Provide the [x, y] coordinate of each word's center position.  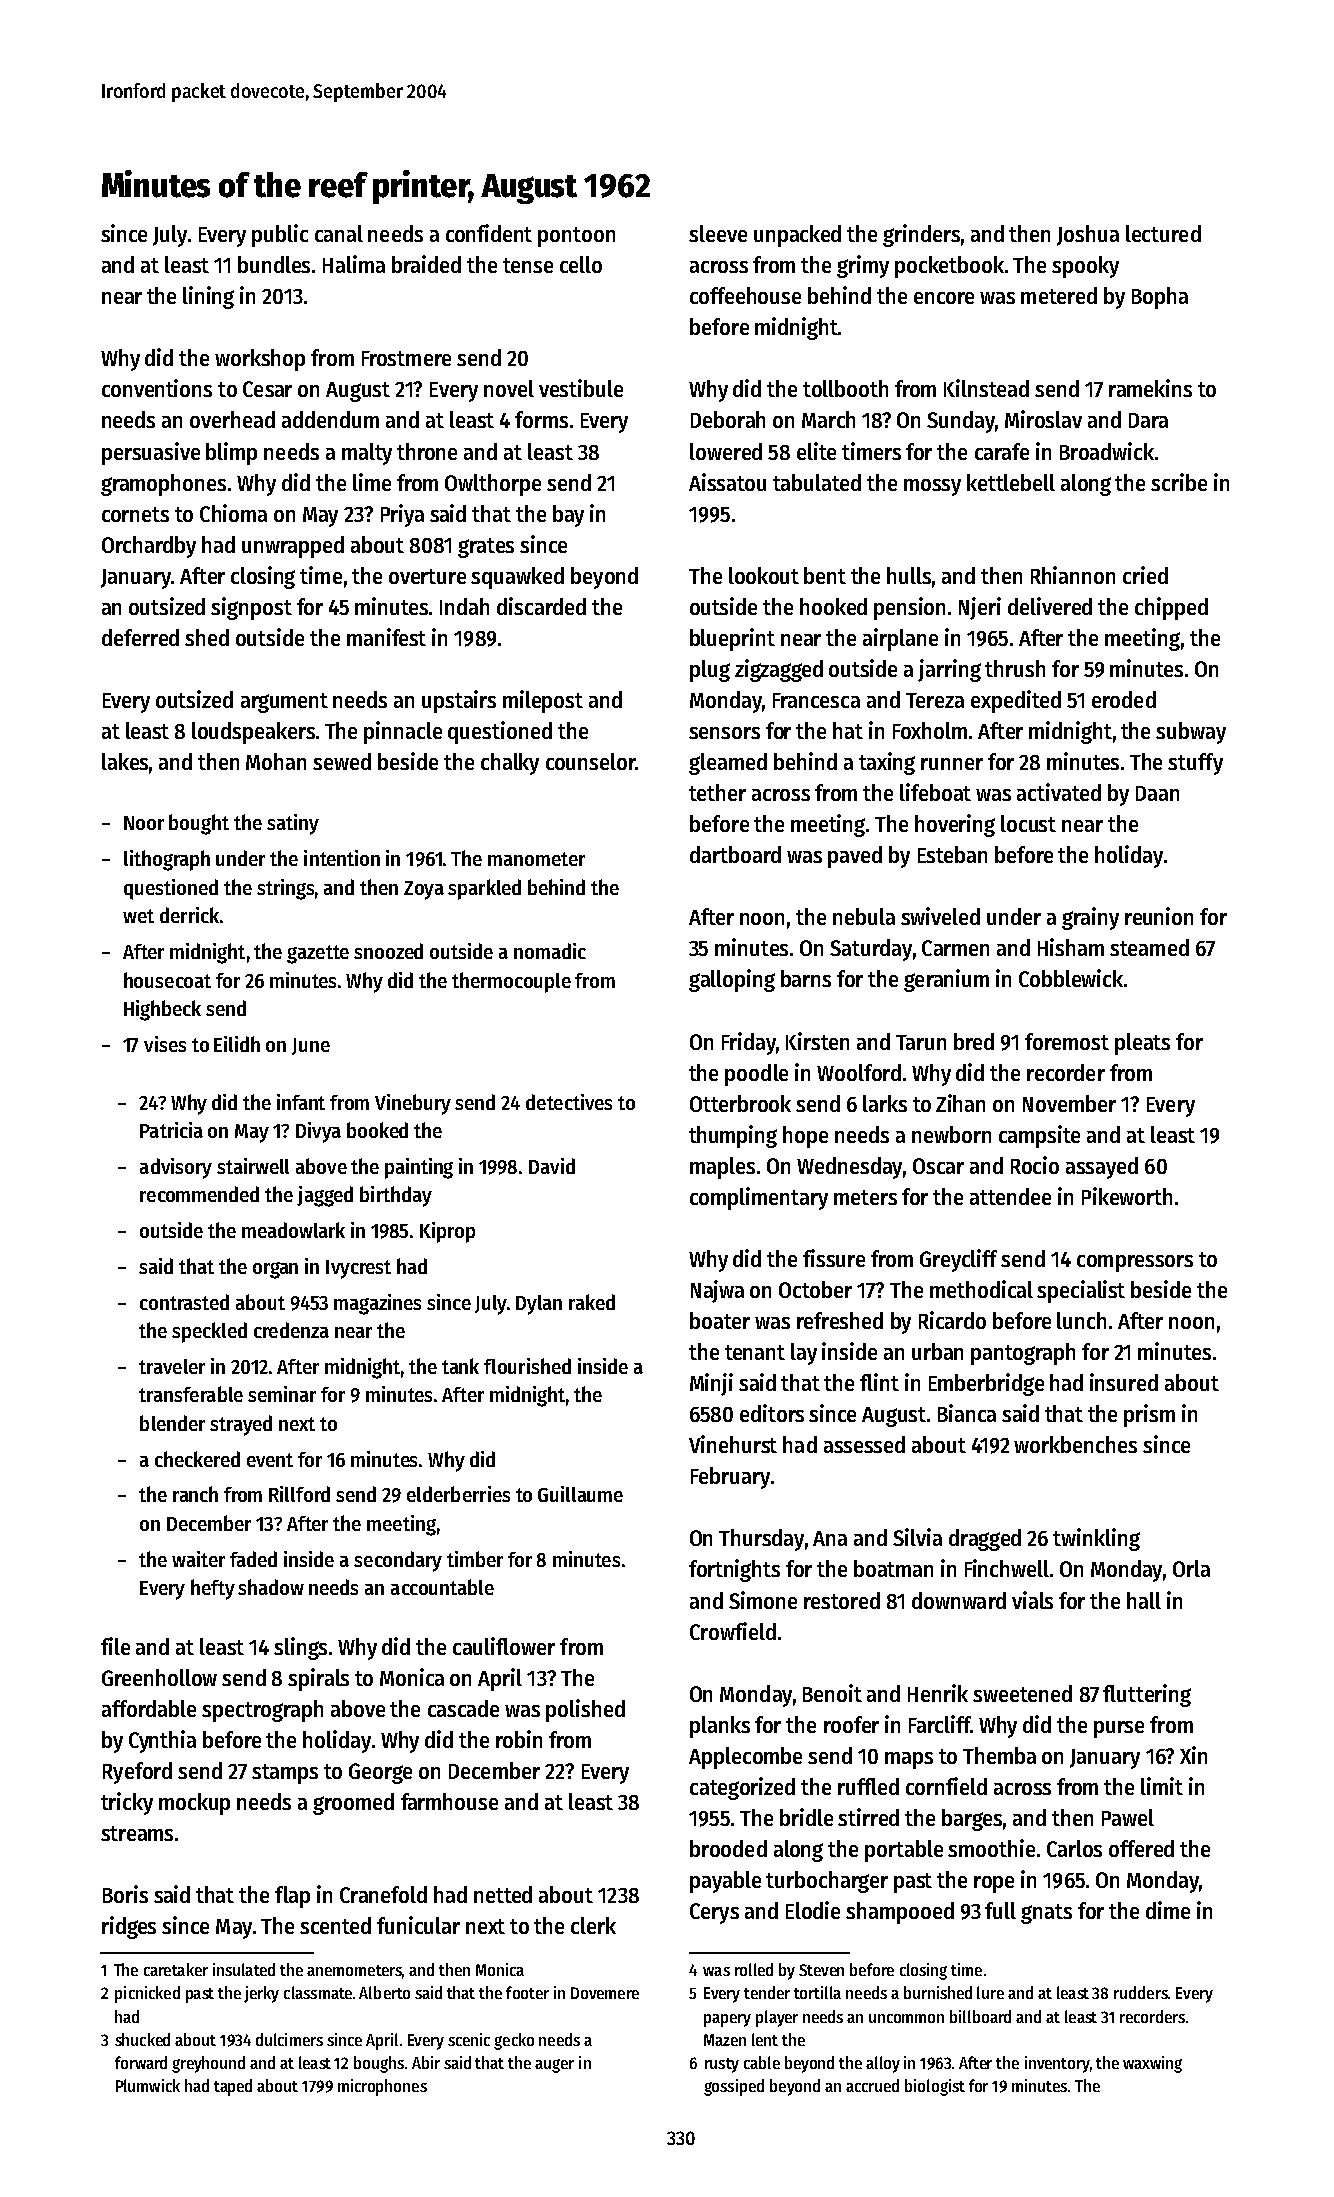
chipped [1171, 608]
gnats [1046, 1914]
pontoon [576, 237]
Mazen [725, 2040]
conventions [157, 388]
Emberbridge [986, 1384]
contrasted [184, 1302]
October [815, 1289]
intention [342, 858]
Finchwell [1007, 1568]
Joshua [1088, 235]
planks [720, 1727]
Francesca [816, 700]
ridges [129, 1927]
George [380, 1773]
